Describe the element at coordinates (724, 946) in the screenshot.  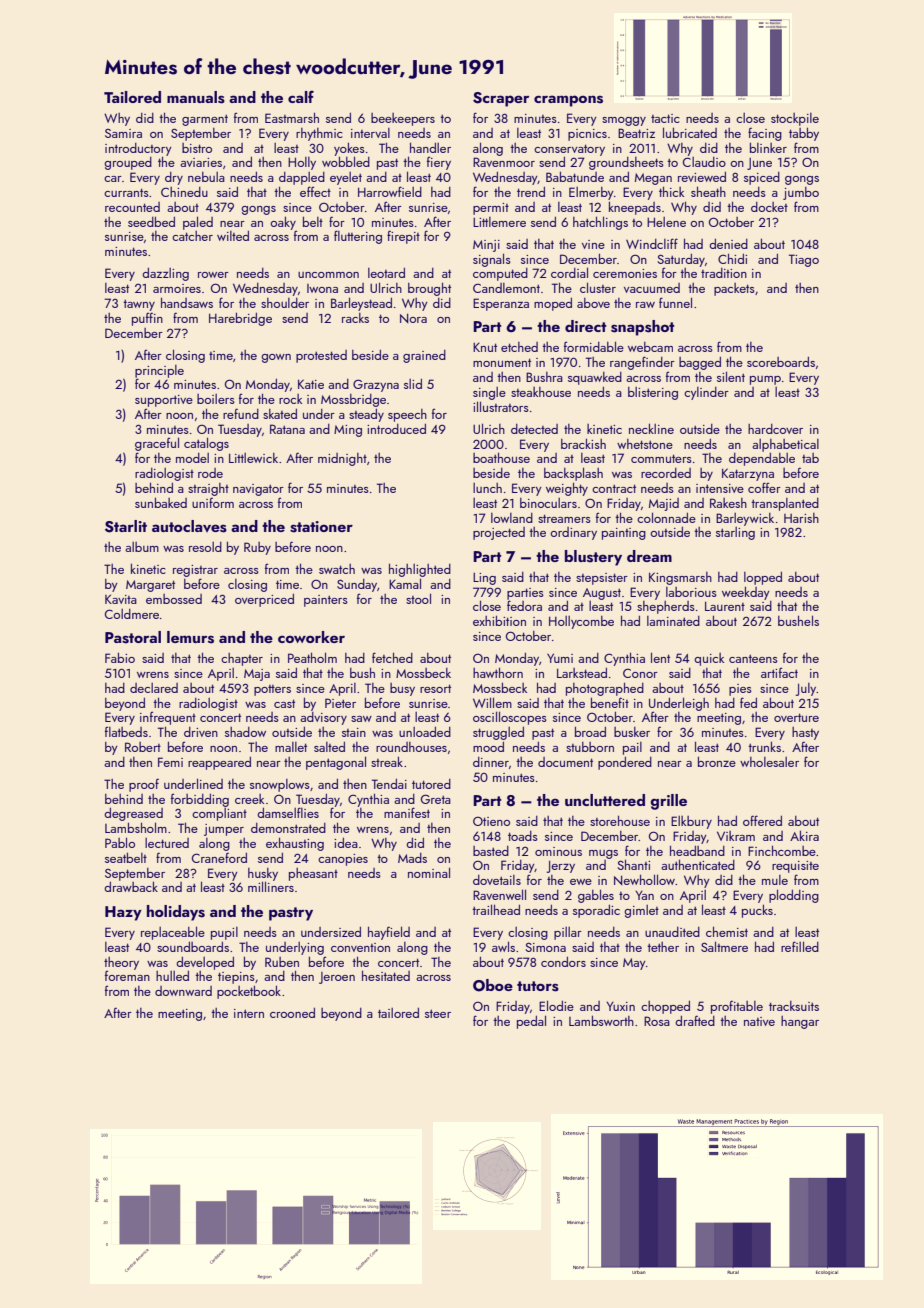
I see `Saltmere` at that location.
